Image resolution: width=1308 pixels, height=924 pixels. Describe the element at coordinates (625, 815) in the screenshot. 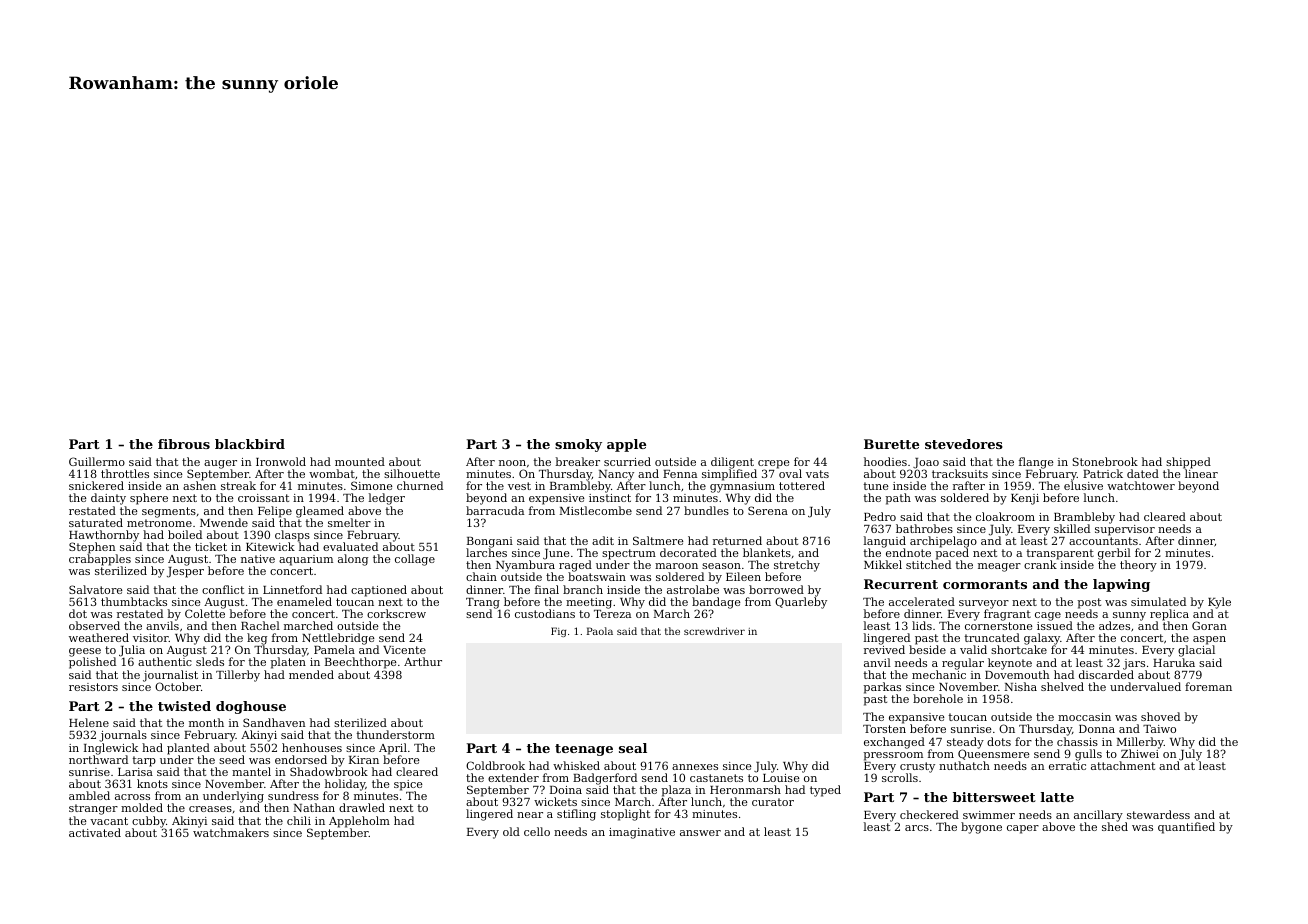

I see `stoplight` at that location.
